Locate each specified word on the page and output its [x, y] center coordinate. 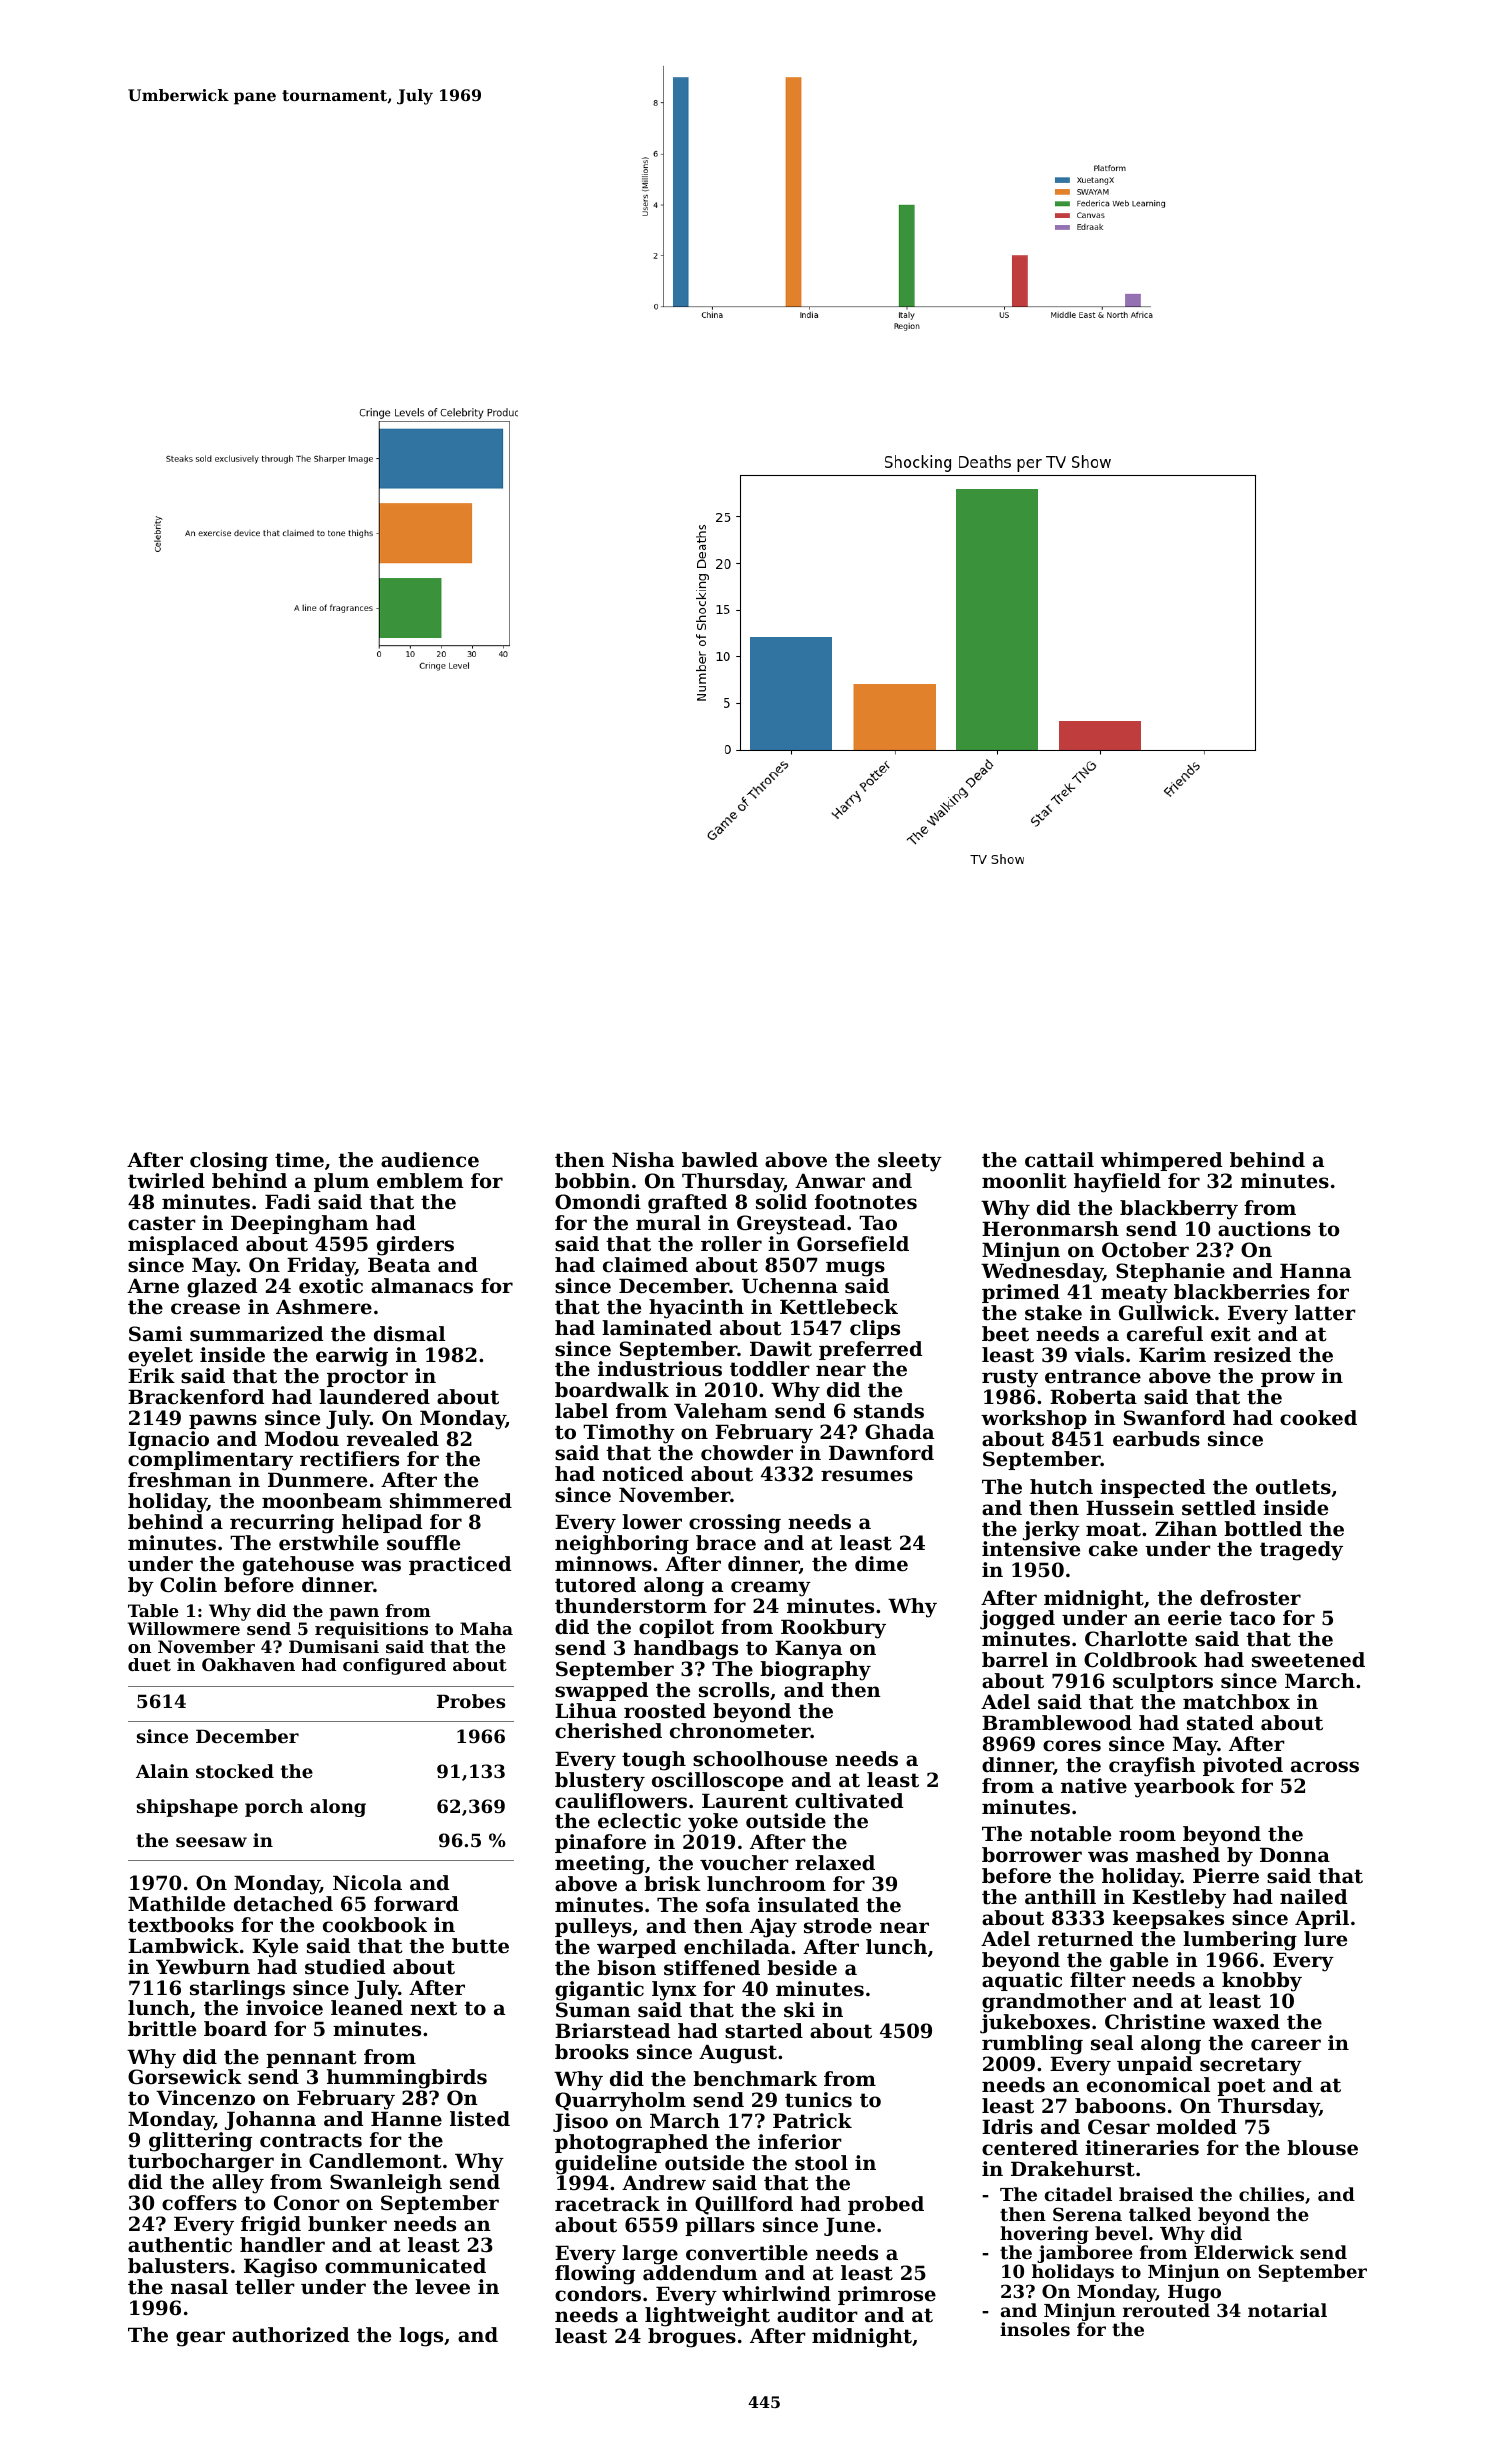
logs [421, 2337]
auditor [817, 2315]
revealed [393, 1439]
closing [229, 1162]
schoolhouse [760, 1759]
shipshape [187, 1808]
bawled [720, 1160]
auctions [1264, 1229]
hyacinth [696, 1309]
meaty [1134, 1294]
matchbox [1236, 1702]
